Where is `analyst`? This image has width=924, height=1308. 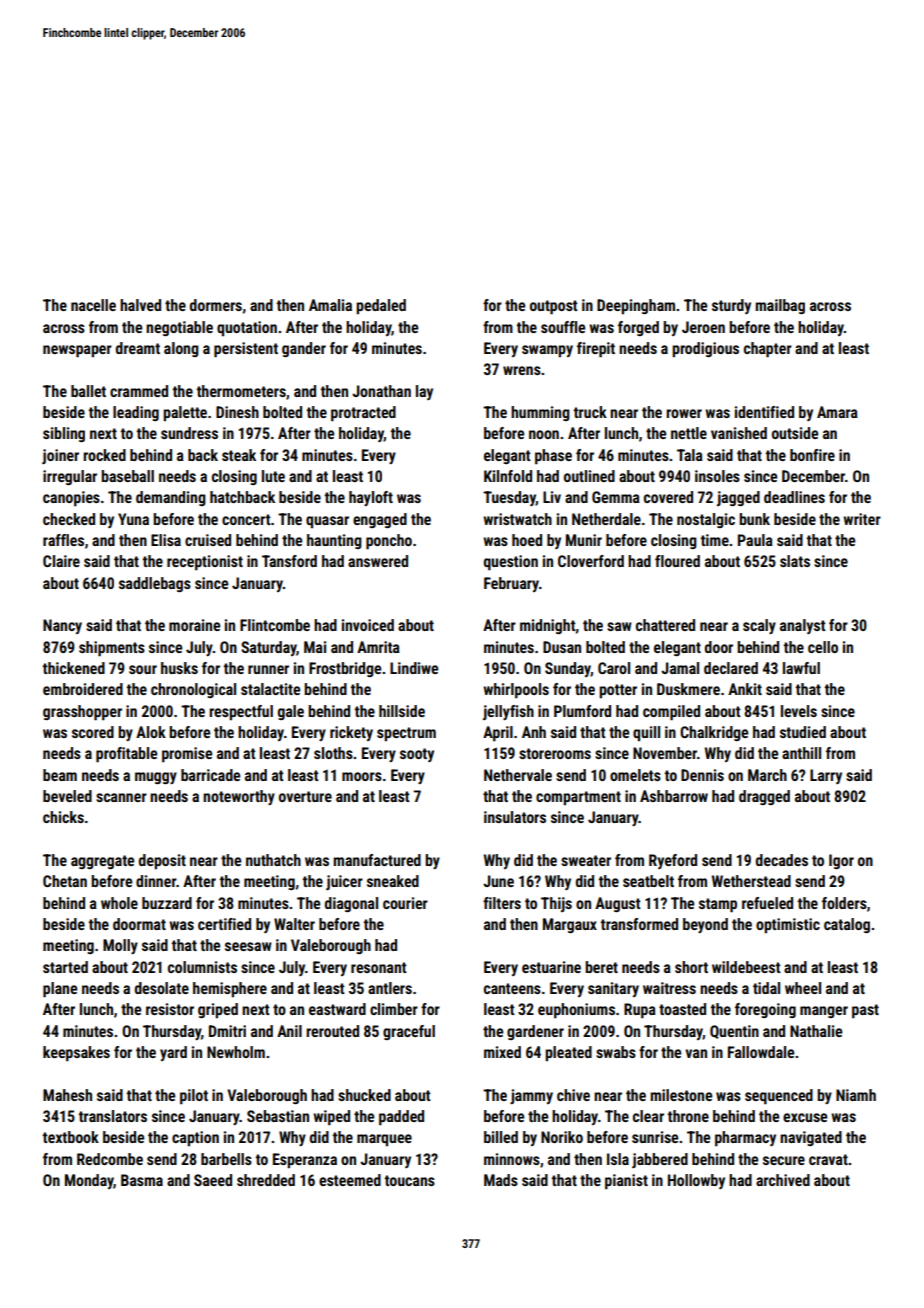 analyst is located at coordinates (803, 626).
